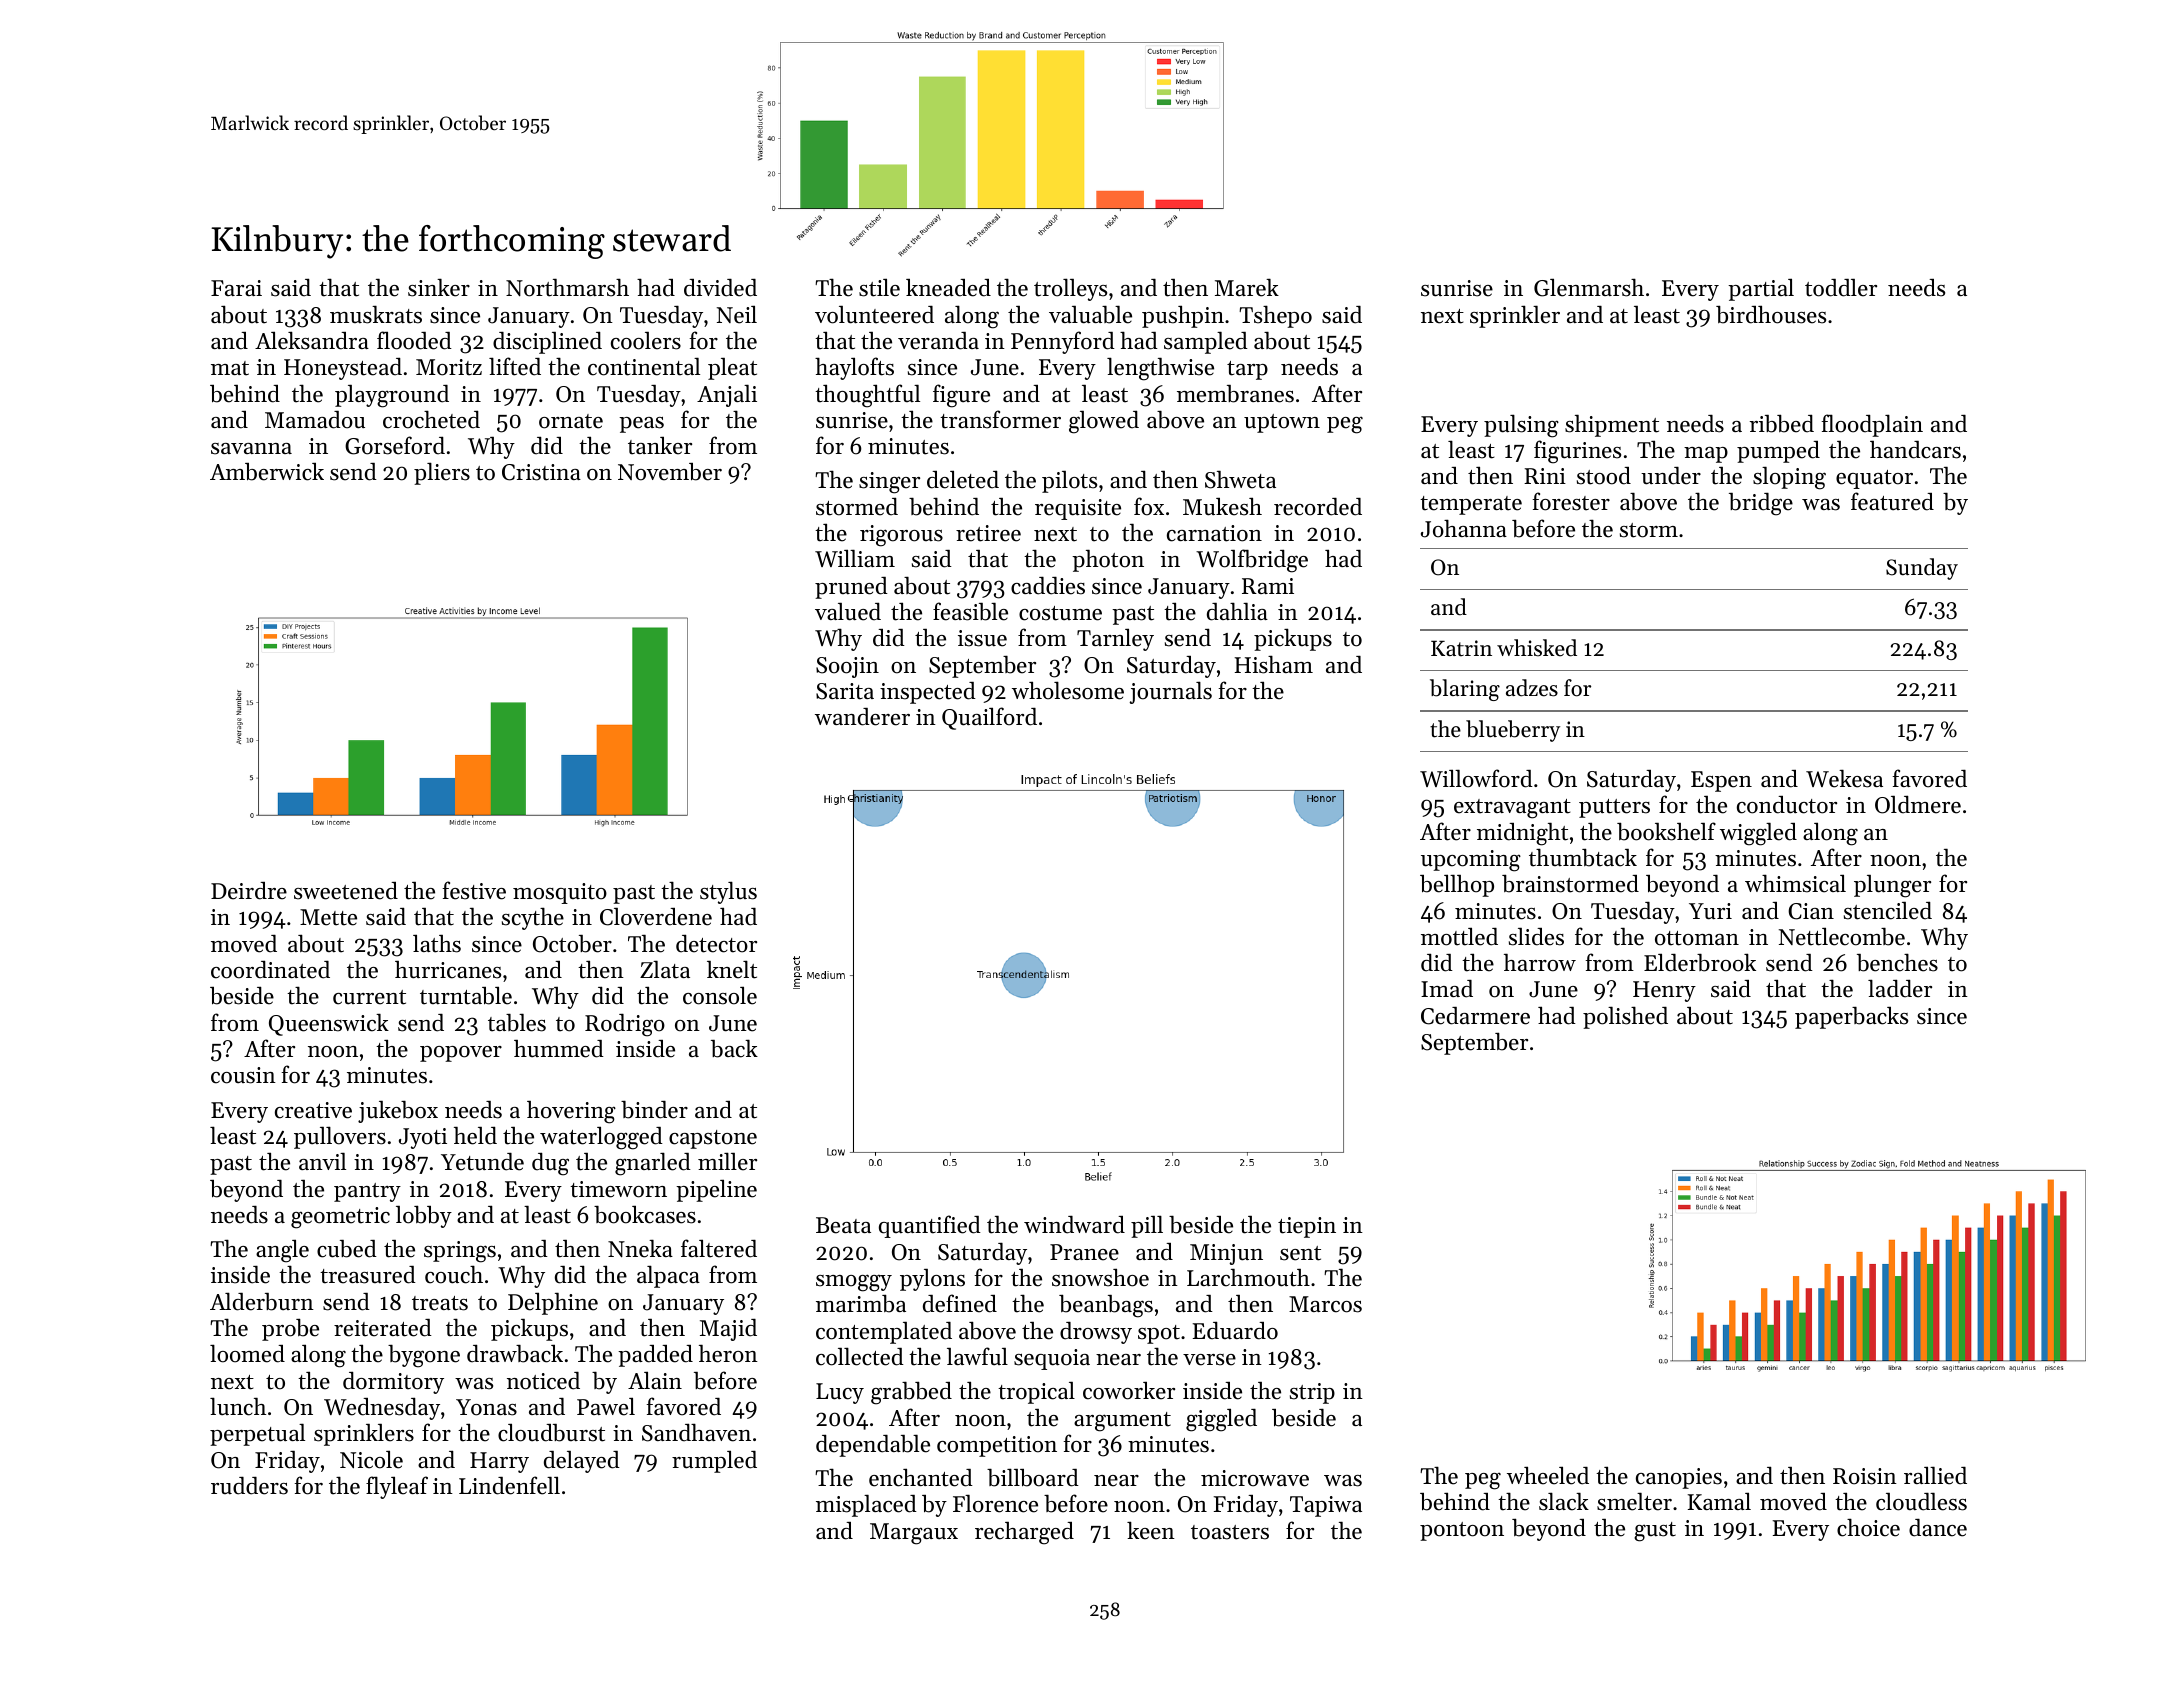  Describe the element at coordinates (1761, 290) in the document. I see `partial` at that location.
